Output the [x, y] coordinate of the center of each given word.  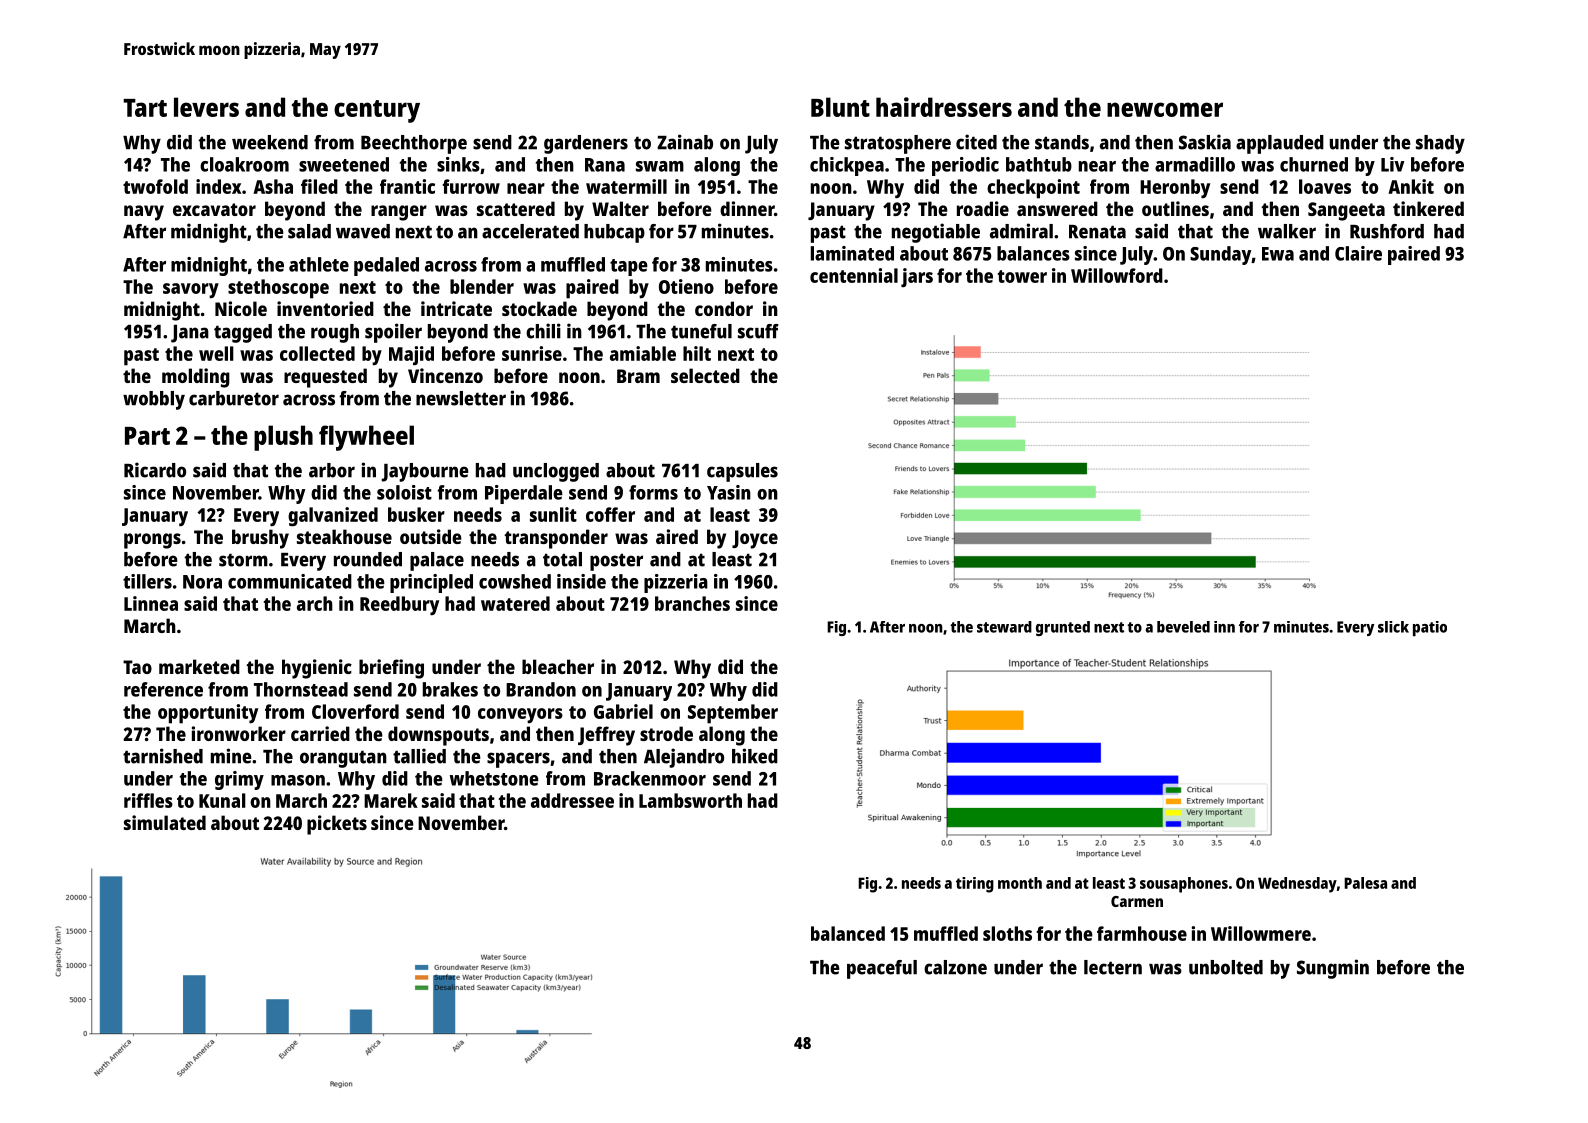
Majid [411, 356]
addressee [572, 800]
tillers [147, 581]
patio [1430, 628]
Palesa [1365, 883]
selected [705, 375]
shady [1440, 144]
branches [692, 603]
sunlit [553, 514]
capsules [742, 472]
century [377, 111]
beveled [1183, 627]
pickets [337, 825]
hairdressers [944, 107]
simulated [165, 822]
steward [1004, 627]
